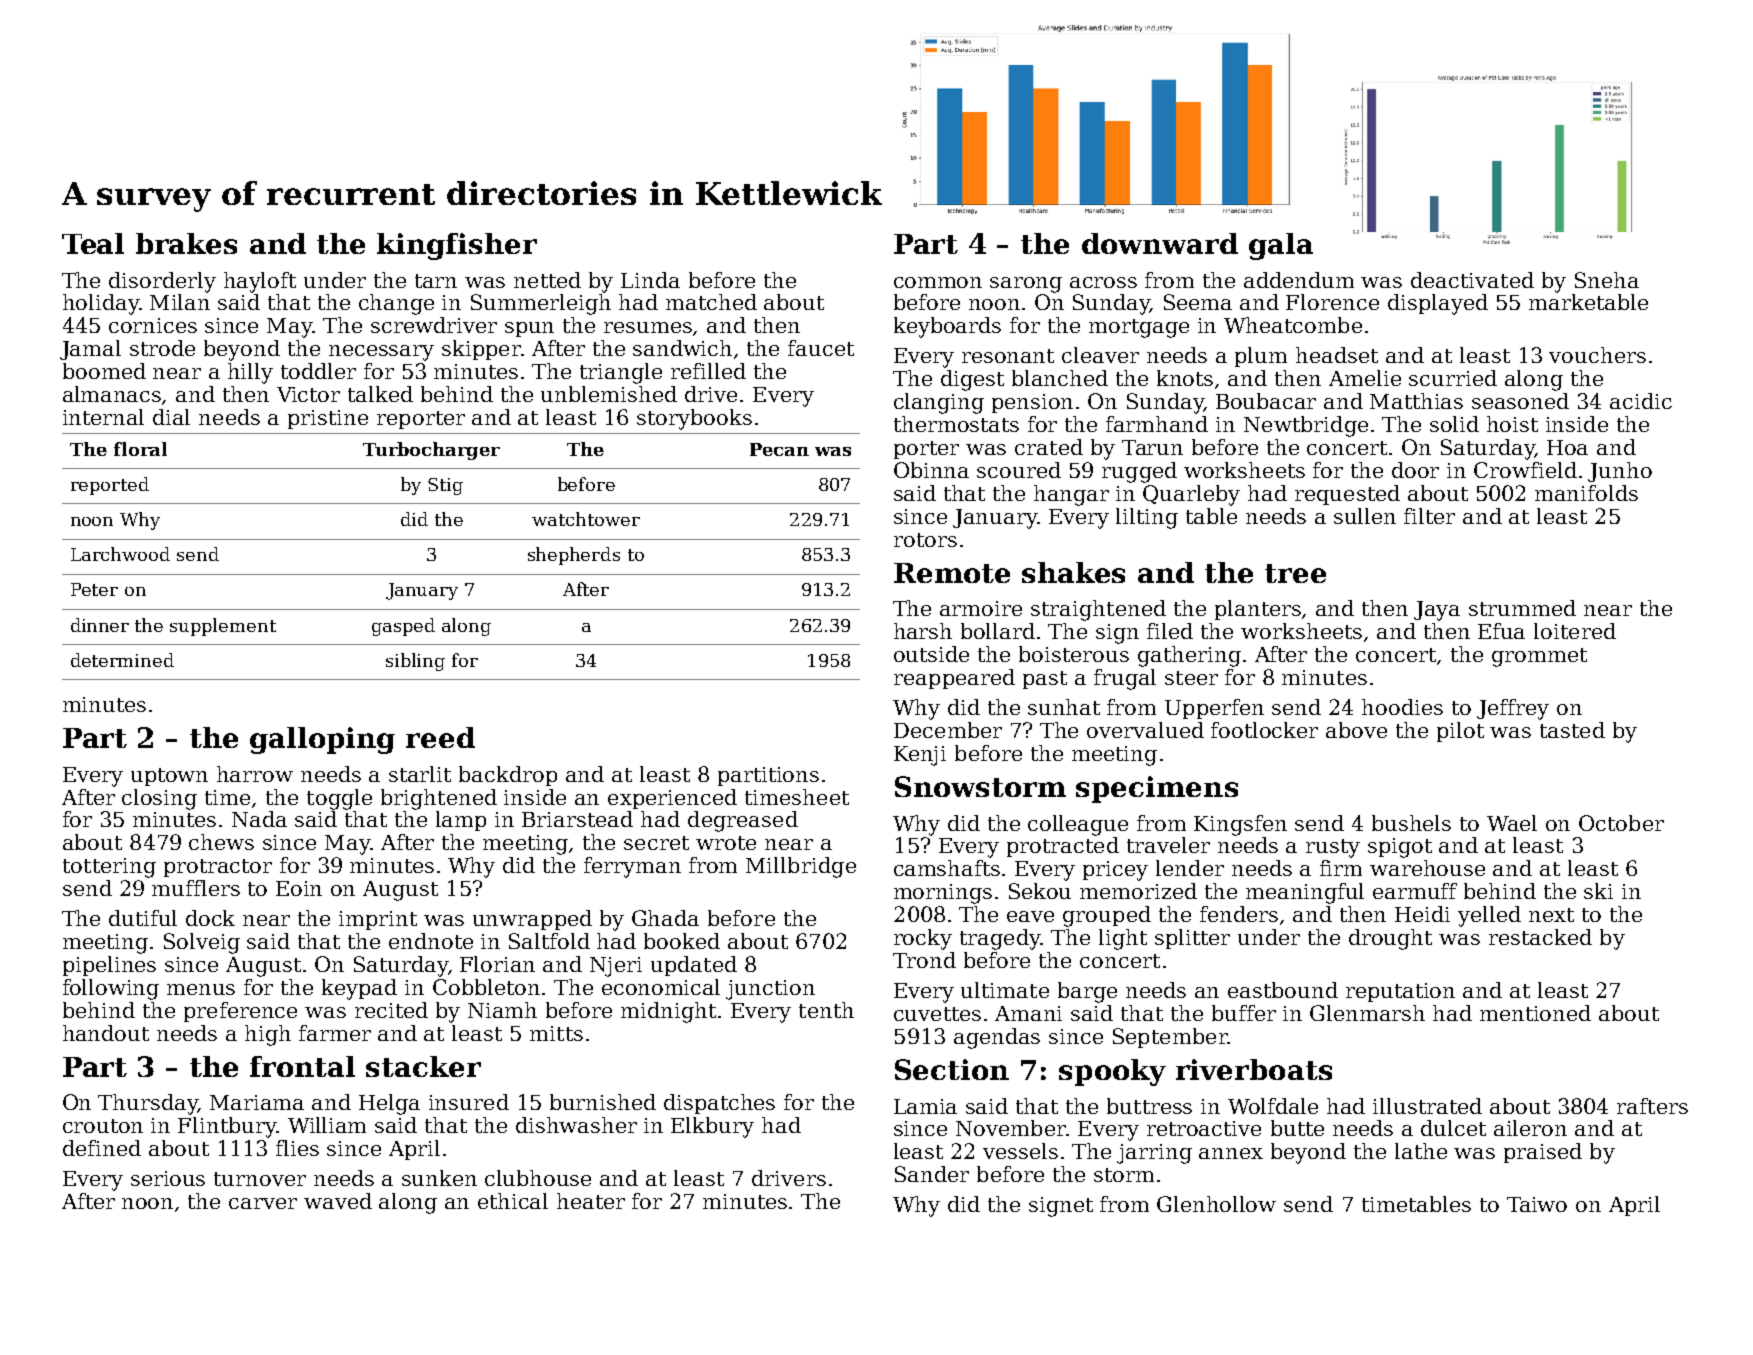  Describe the element at coordinates (1281, 246) in the document. I see `gala` at that location.
